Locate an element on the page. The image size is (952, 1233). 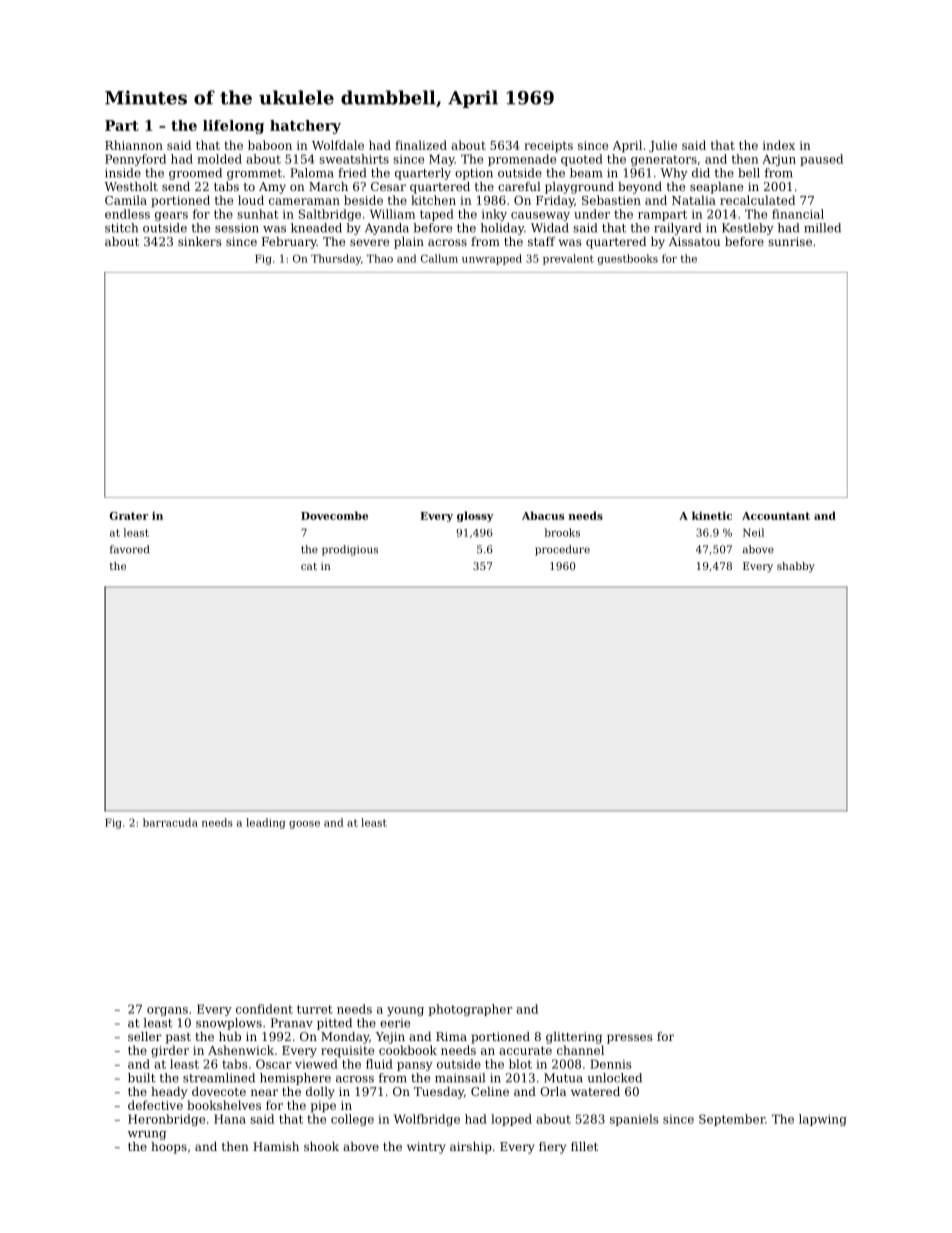
barracuda is located at coordinates (170, 822).
